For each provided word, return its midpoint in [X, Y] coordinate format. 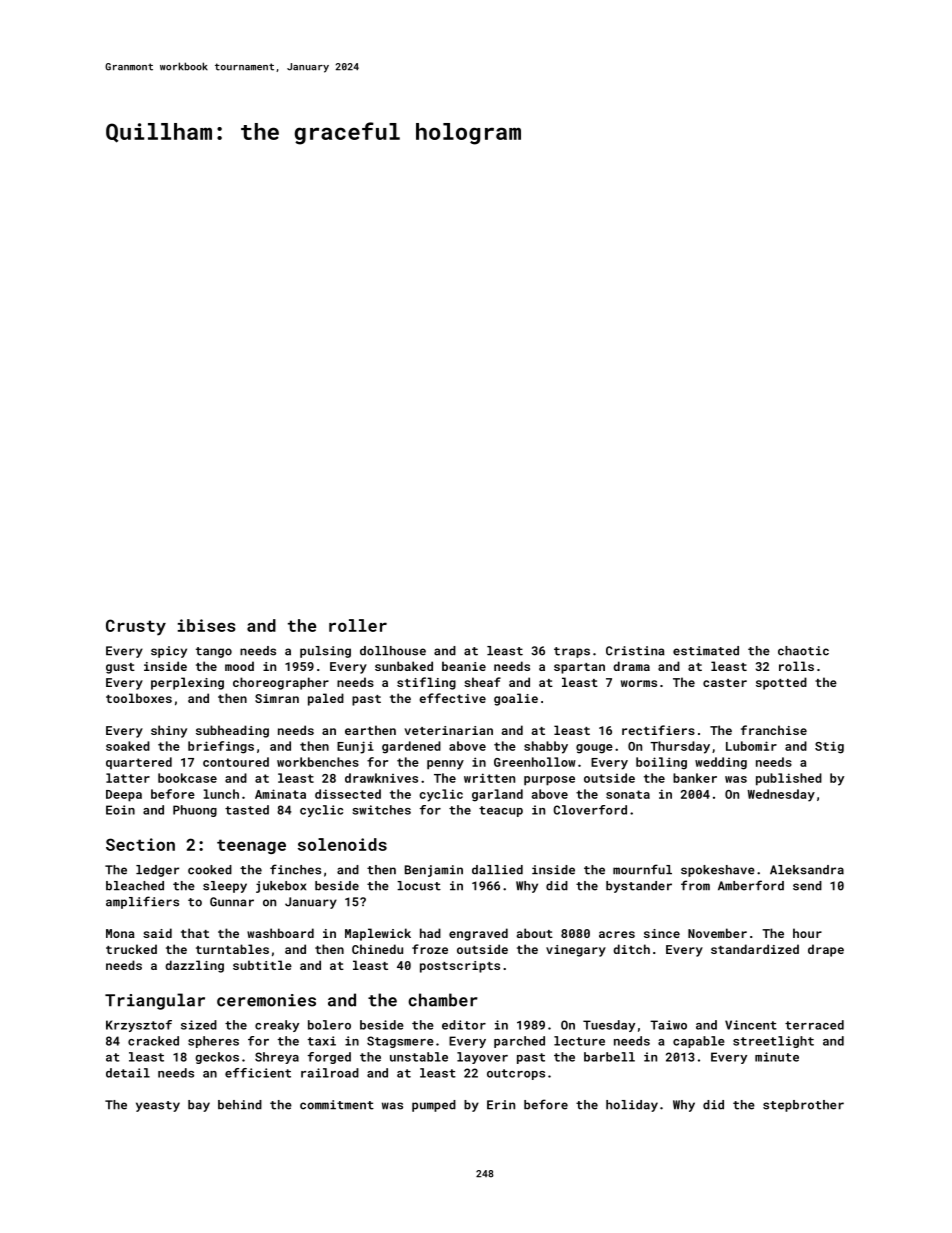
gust [120, 668]
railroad [330, 1073]
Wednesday [781, 795]
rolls [796, 666]
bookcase [187, 778]
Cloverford [590, 810]
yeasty [158, 1106]
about [535, 933]
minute [777, 1057]
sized [199, 1025]
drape [826, 950]
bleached [135, 886]
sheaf [482, 682]
